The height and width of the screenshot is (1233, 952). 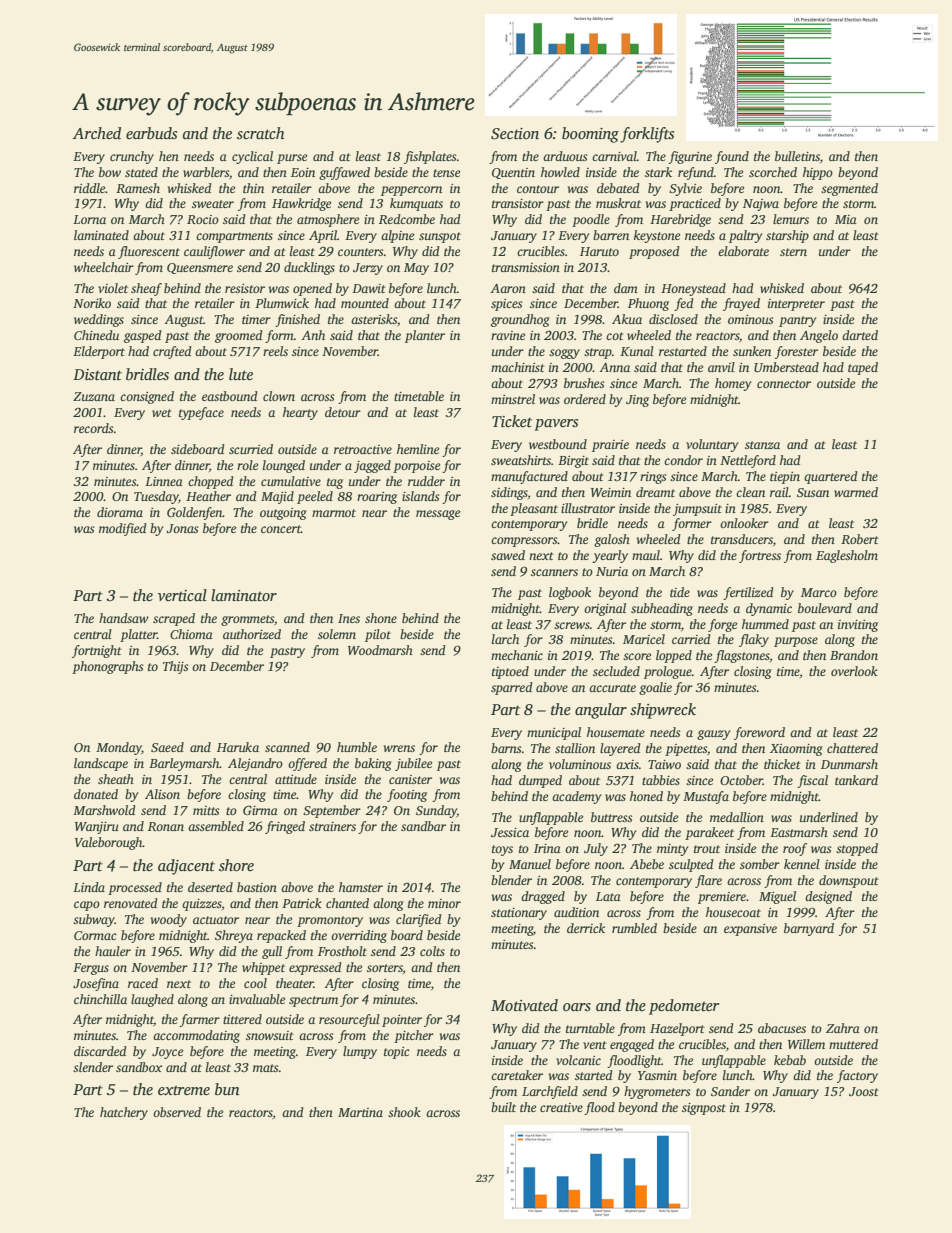 I want to click on hatchery, so click(x=124, y=1113).
